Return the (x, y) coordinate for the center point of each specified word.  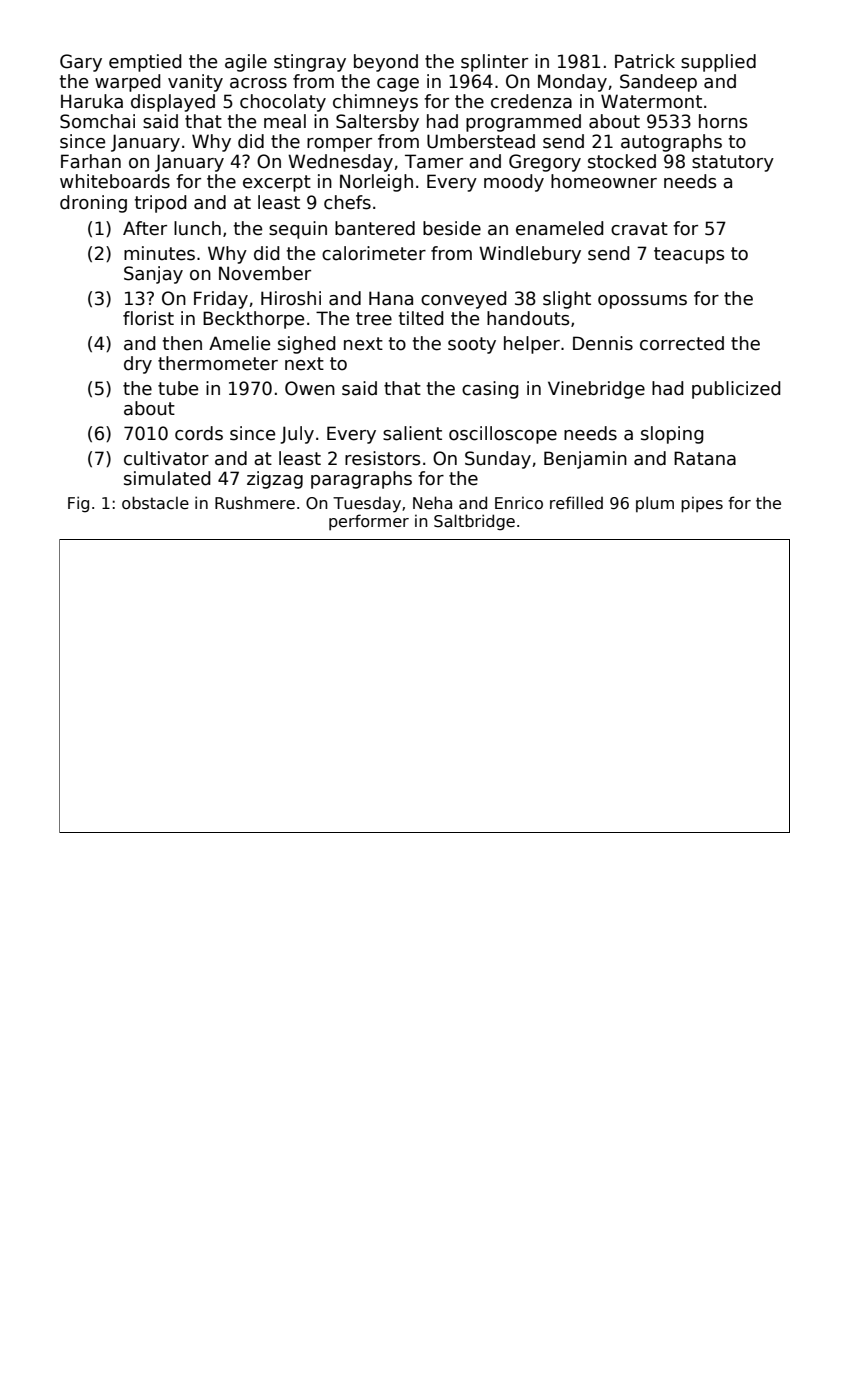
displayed (173, 103)
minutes (159, 253)
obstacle (155, 503)
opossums (642, 302)
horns (723, 121)
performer (369, 522)
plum (655, 504)
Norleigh (376, 183)
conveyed (463, 300)
